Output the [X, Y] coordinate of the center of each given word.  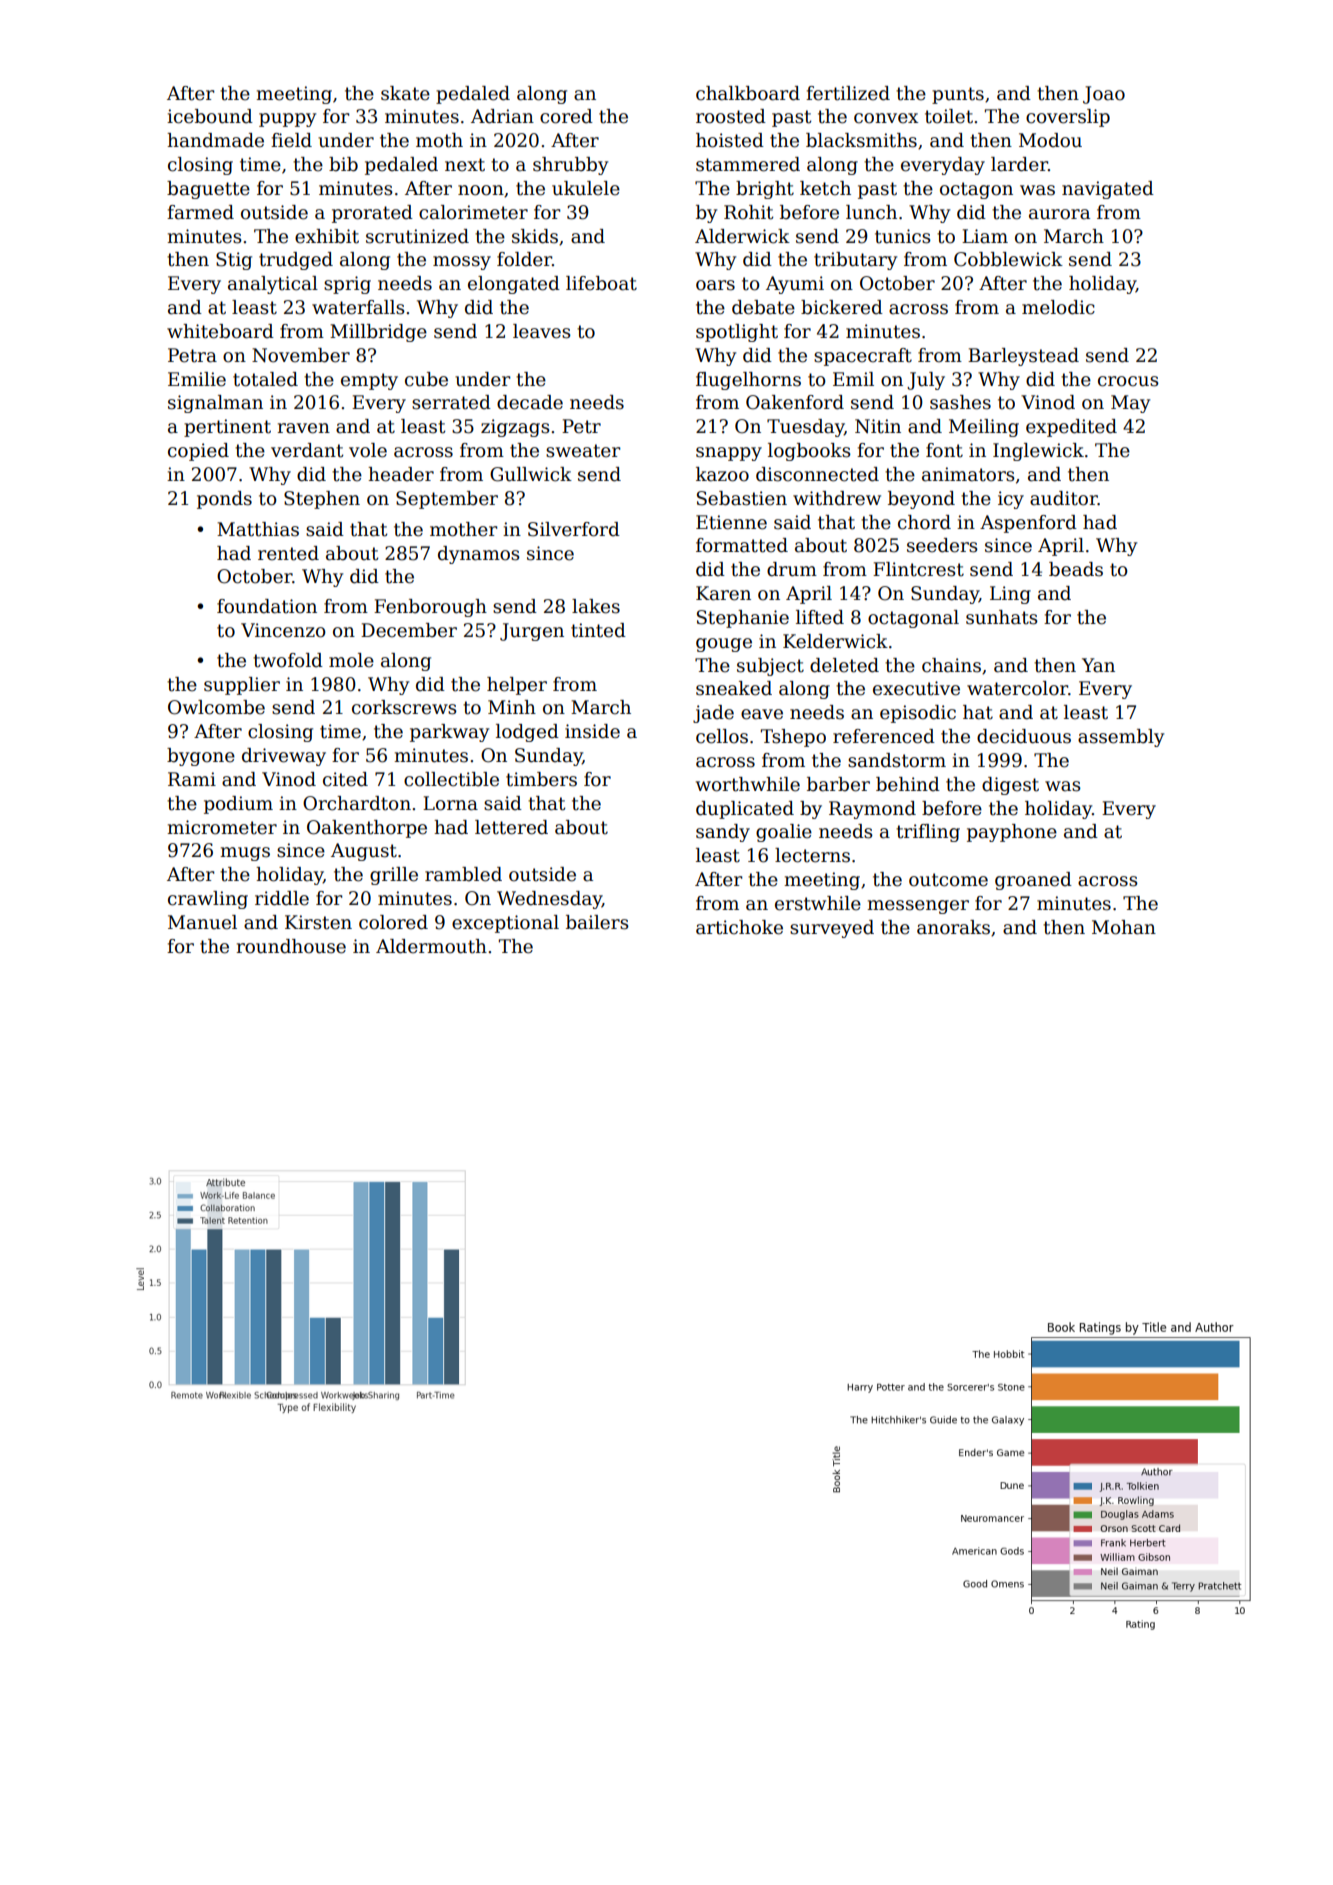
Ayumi [795, 285]
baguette [208, 190]
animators [968, 474]
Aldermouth [431, 946]
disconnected [817, 474]
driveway [284, 757]
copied [198, 452]
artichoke [739, 927]
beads [1076, 569]
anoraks [953, 927]
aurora [1059, 214]
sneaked [734, 688]
